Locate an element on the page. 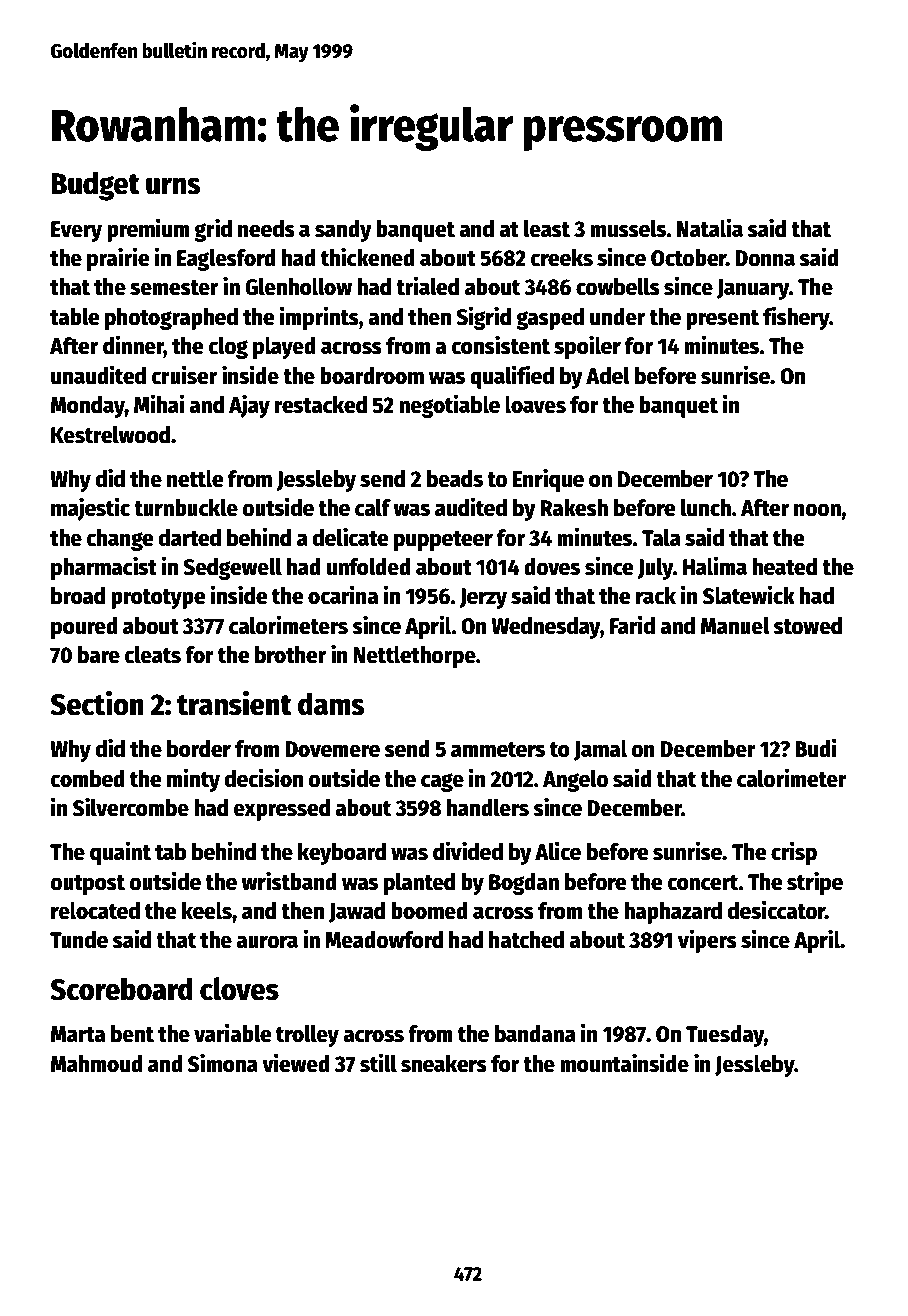  Mihai is located at coordinates (159, 404).
